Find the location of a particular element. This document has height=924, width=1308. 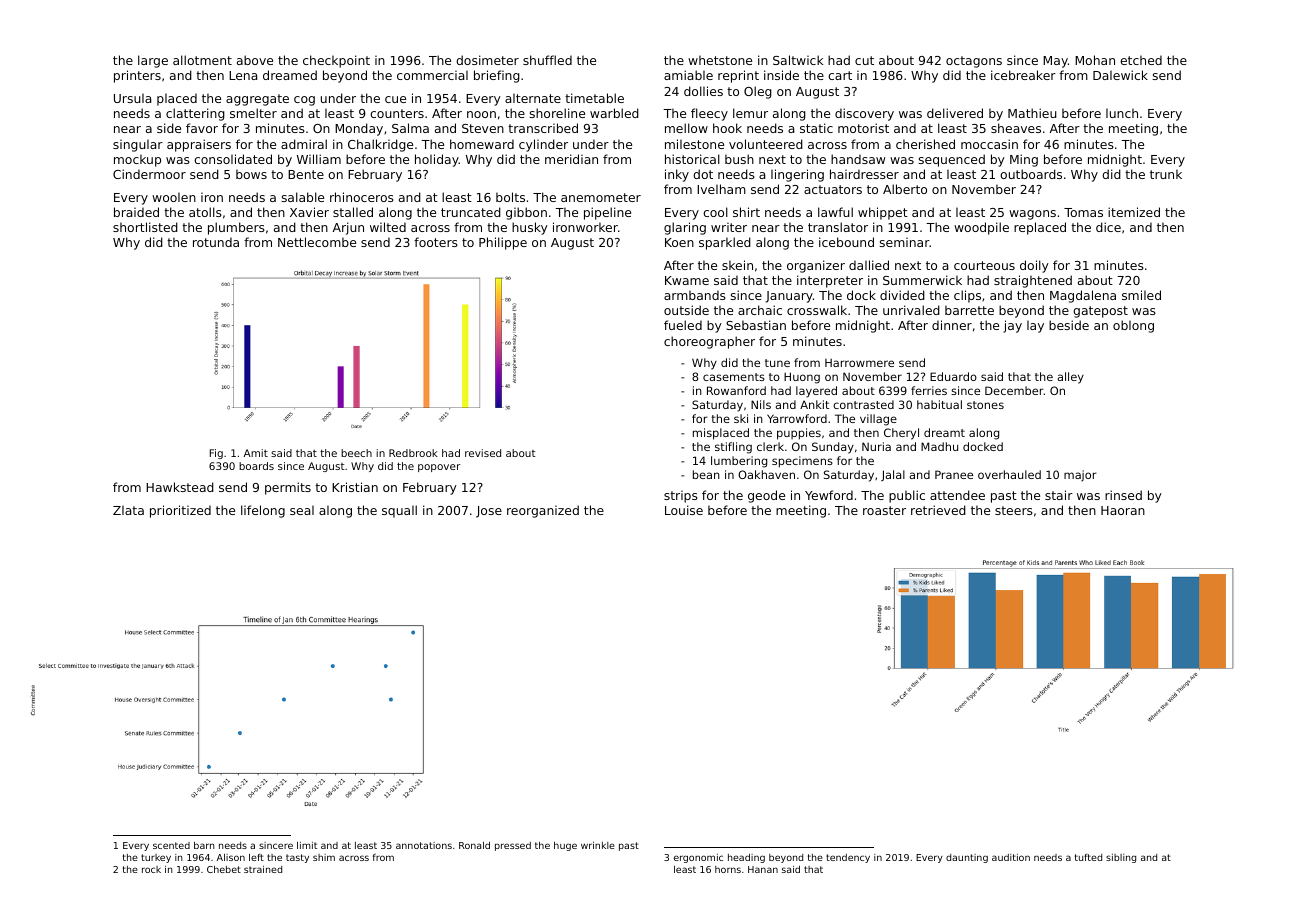

geode is located at coordinates (766, 496).
